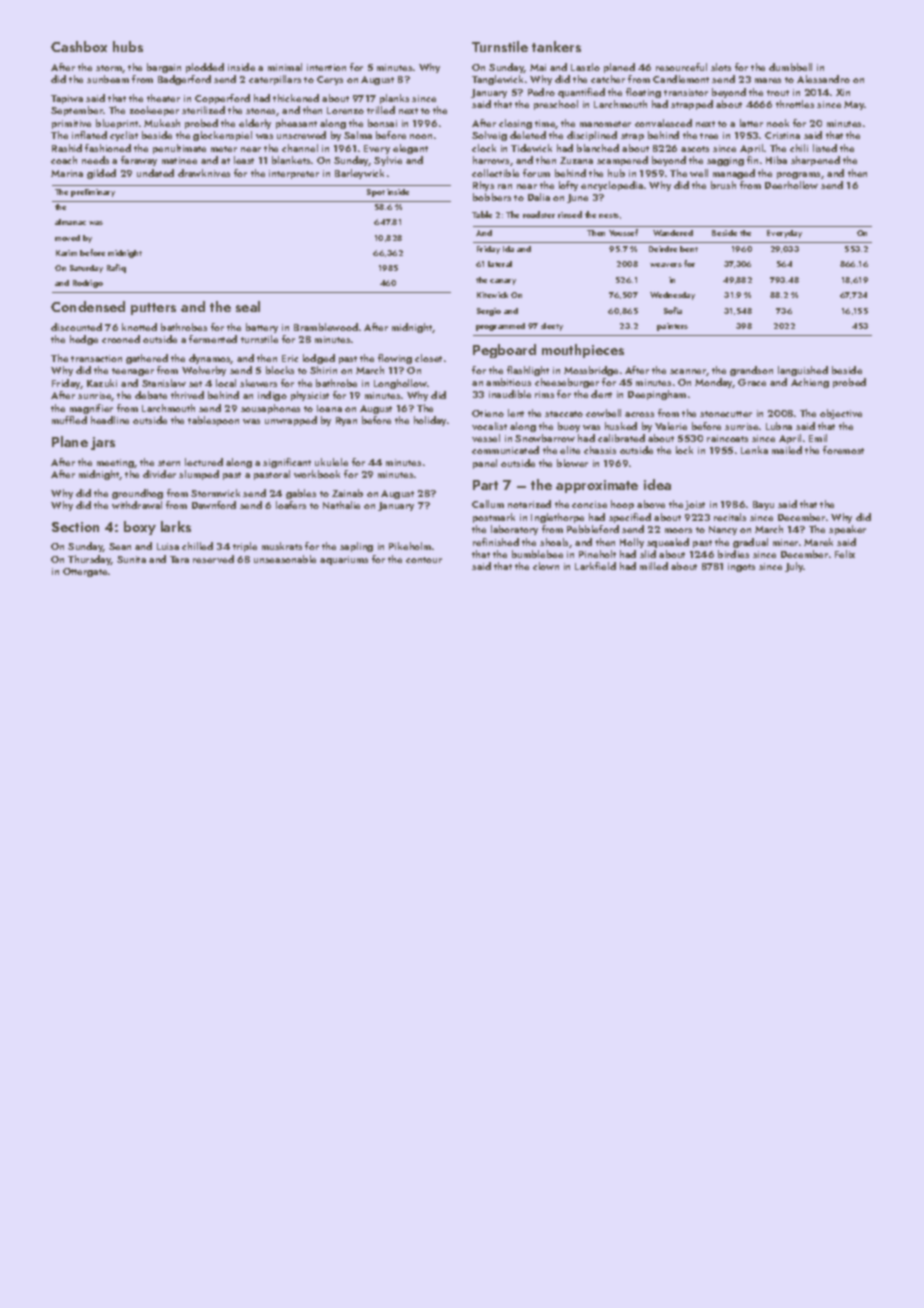  Describe the element at coordinates (778, 93) in the screenshot. I see `trout` at that location.
